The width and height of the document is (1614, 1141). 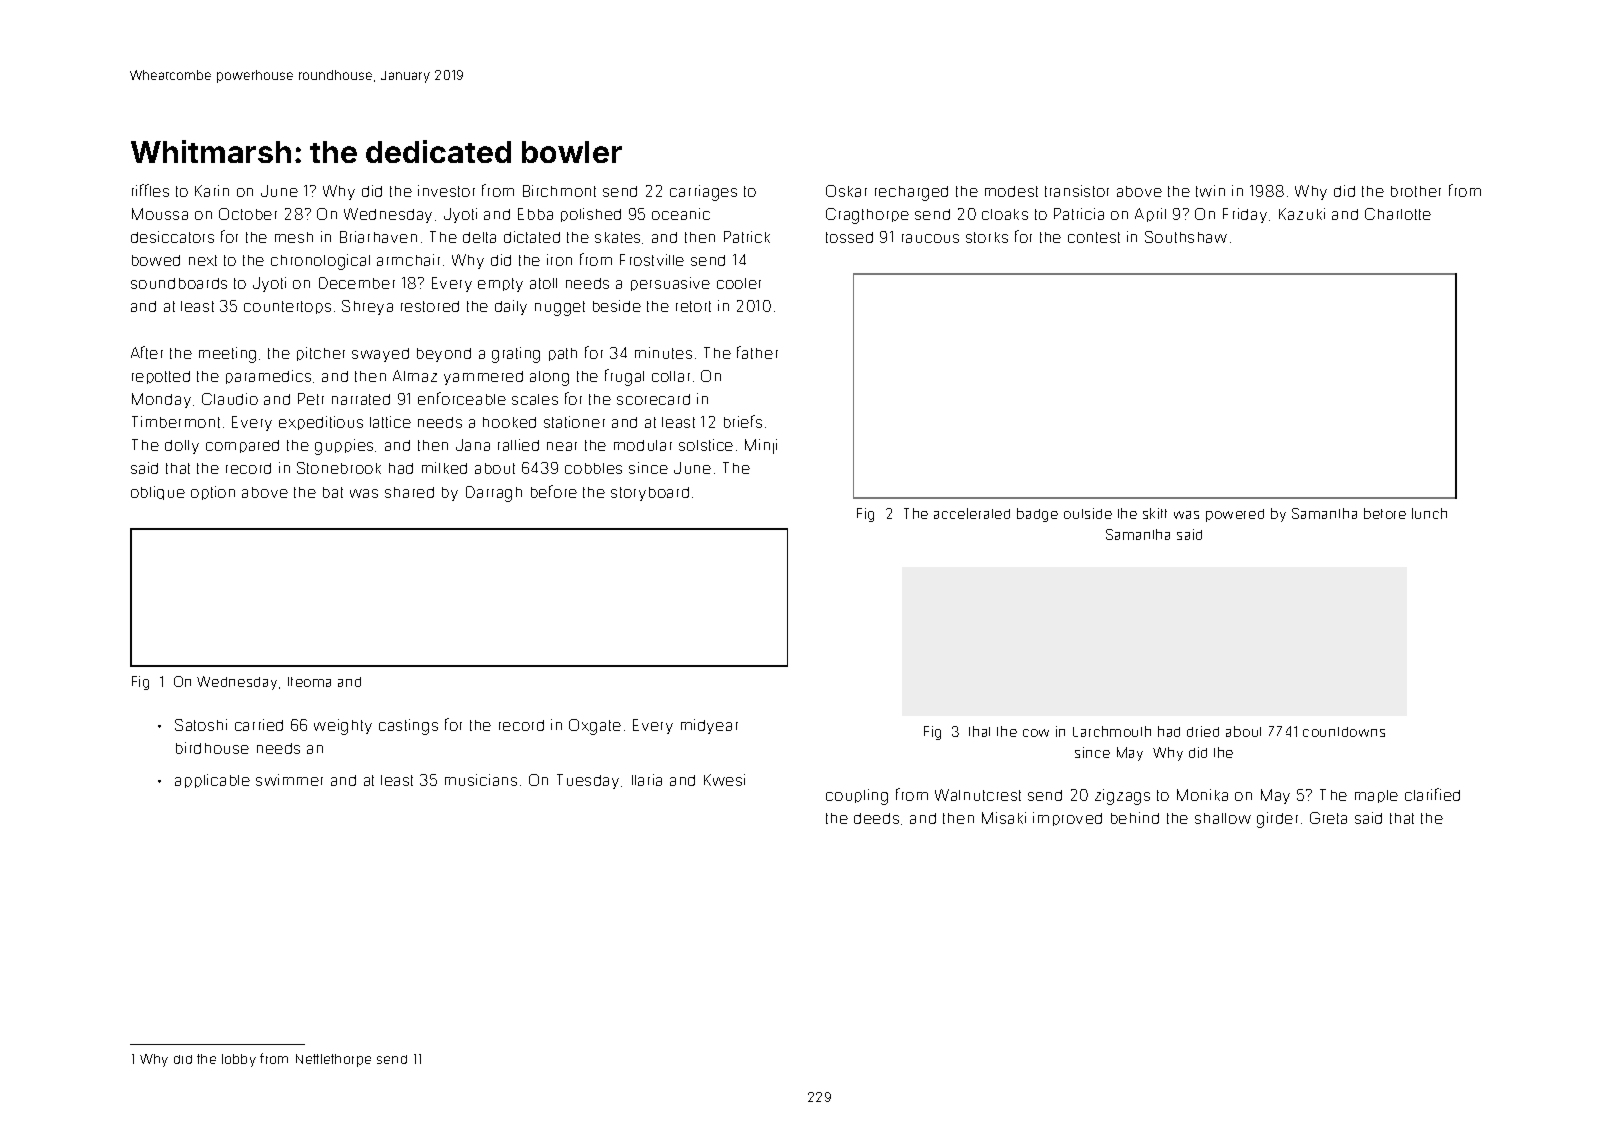 What do you see at coordinates (1235, 515) in the document?
I see `powered` at bounding box center [1235, 515].
